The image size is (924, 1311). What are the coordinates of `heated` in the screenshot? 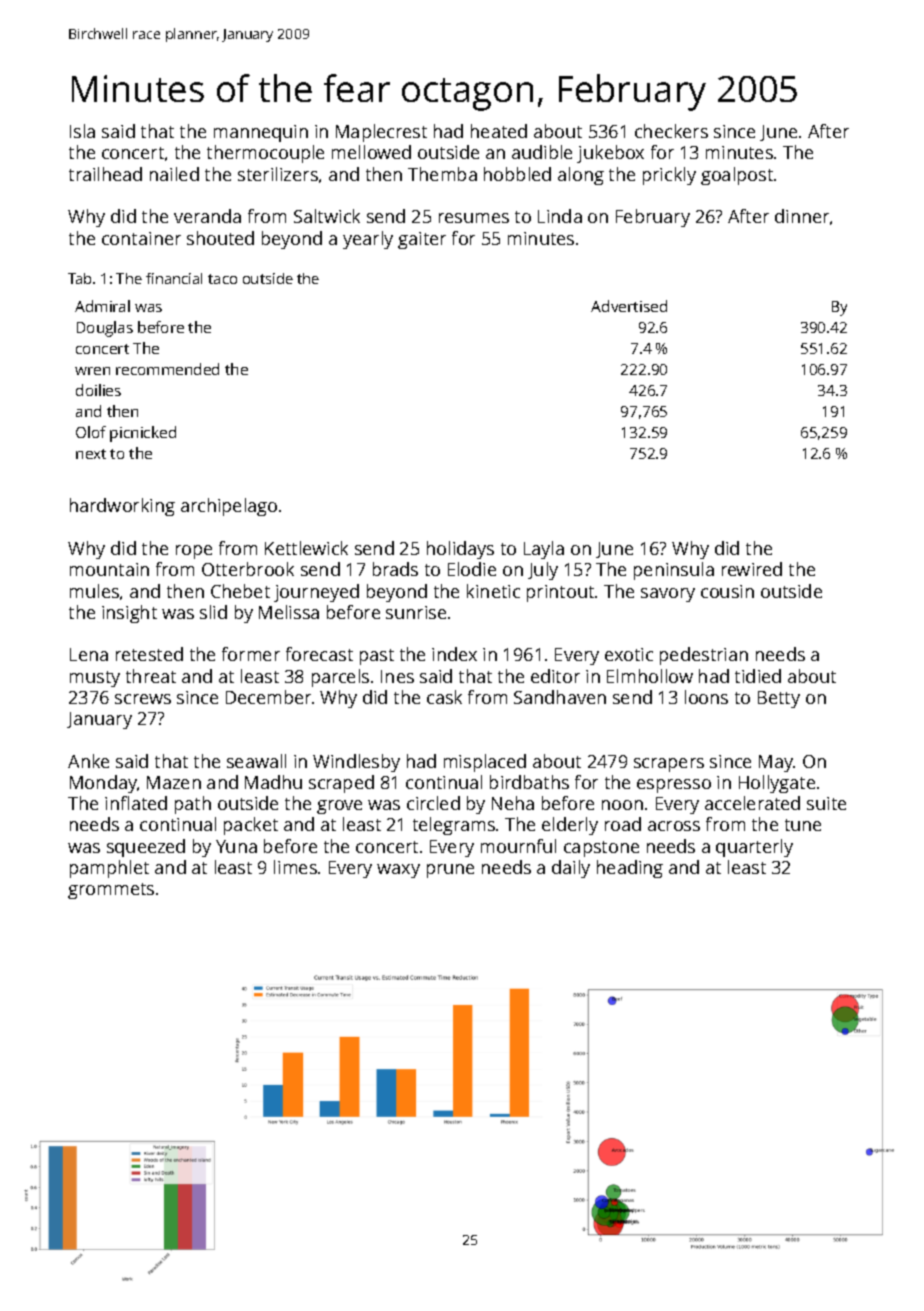 It's located at (499, 131).
